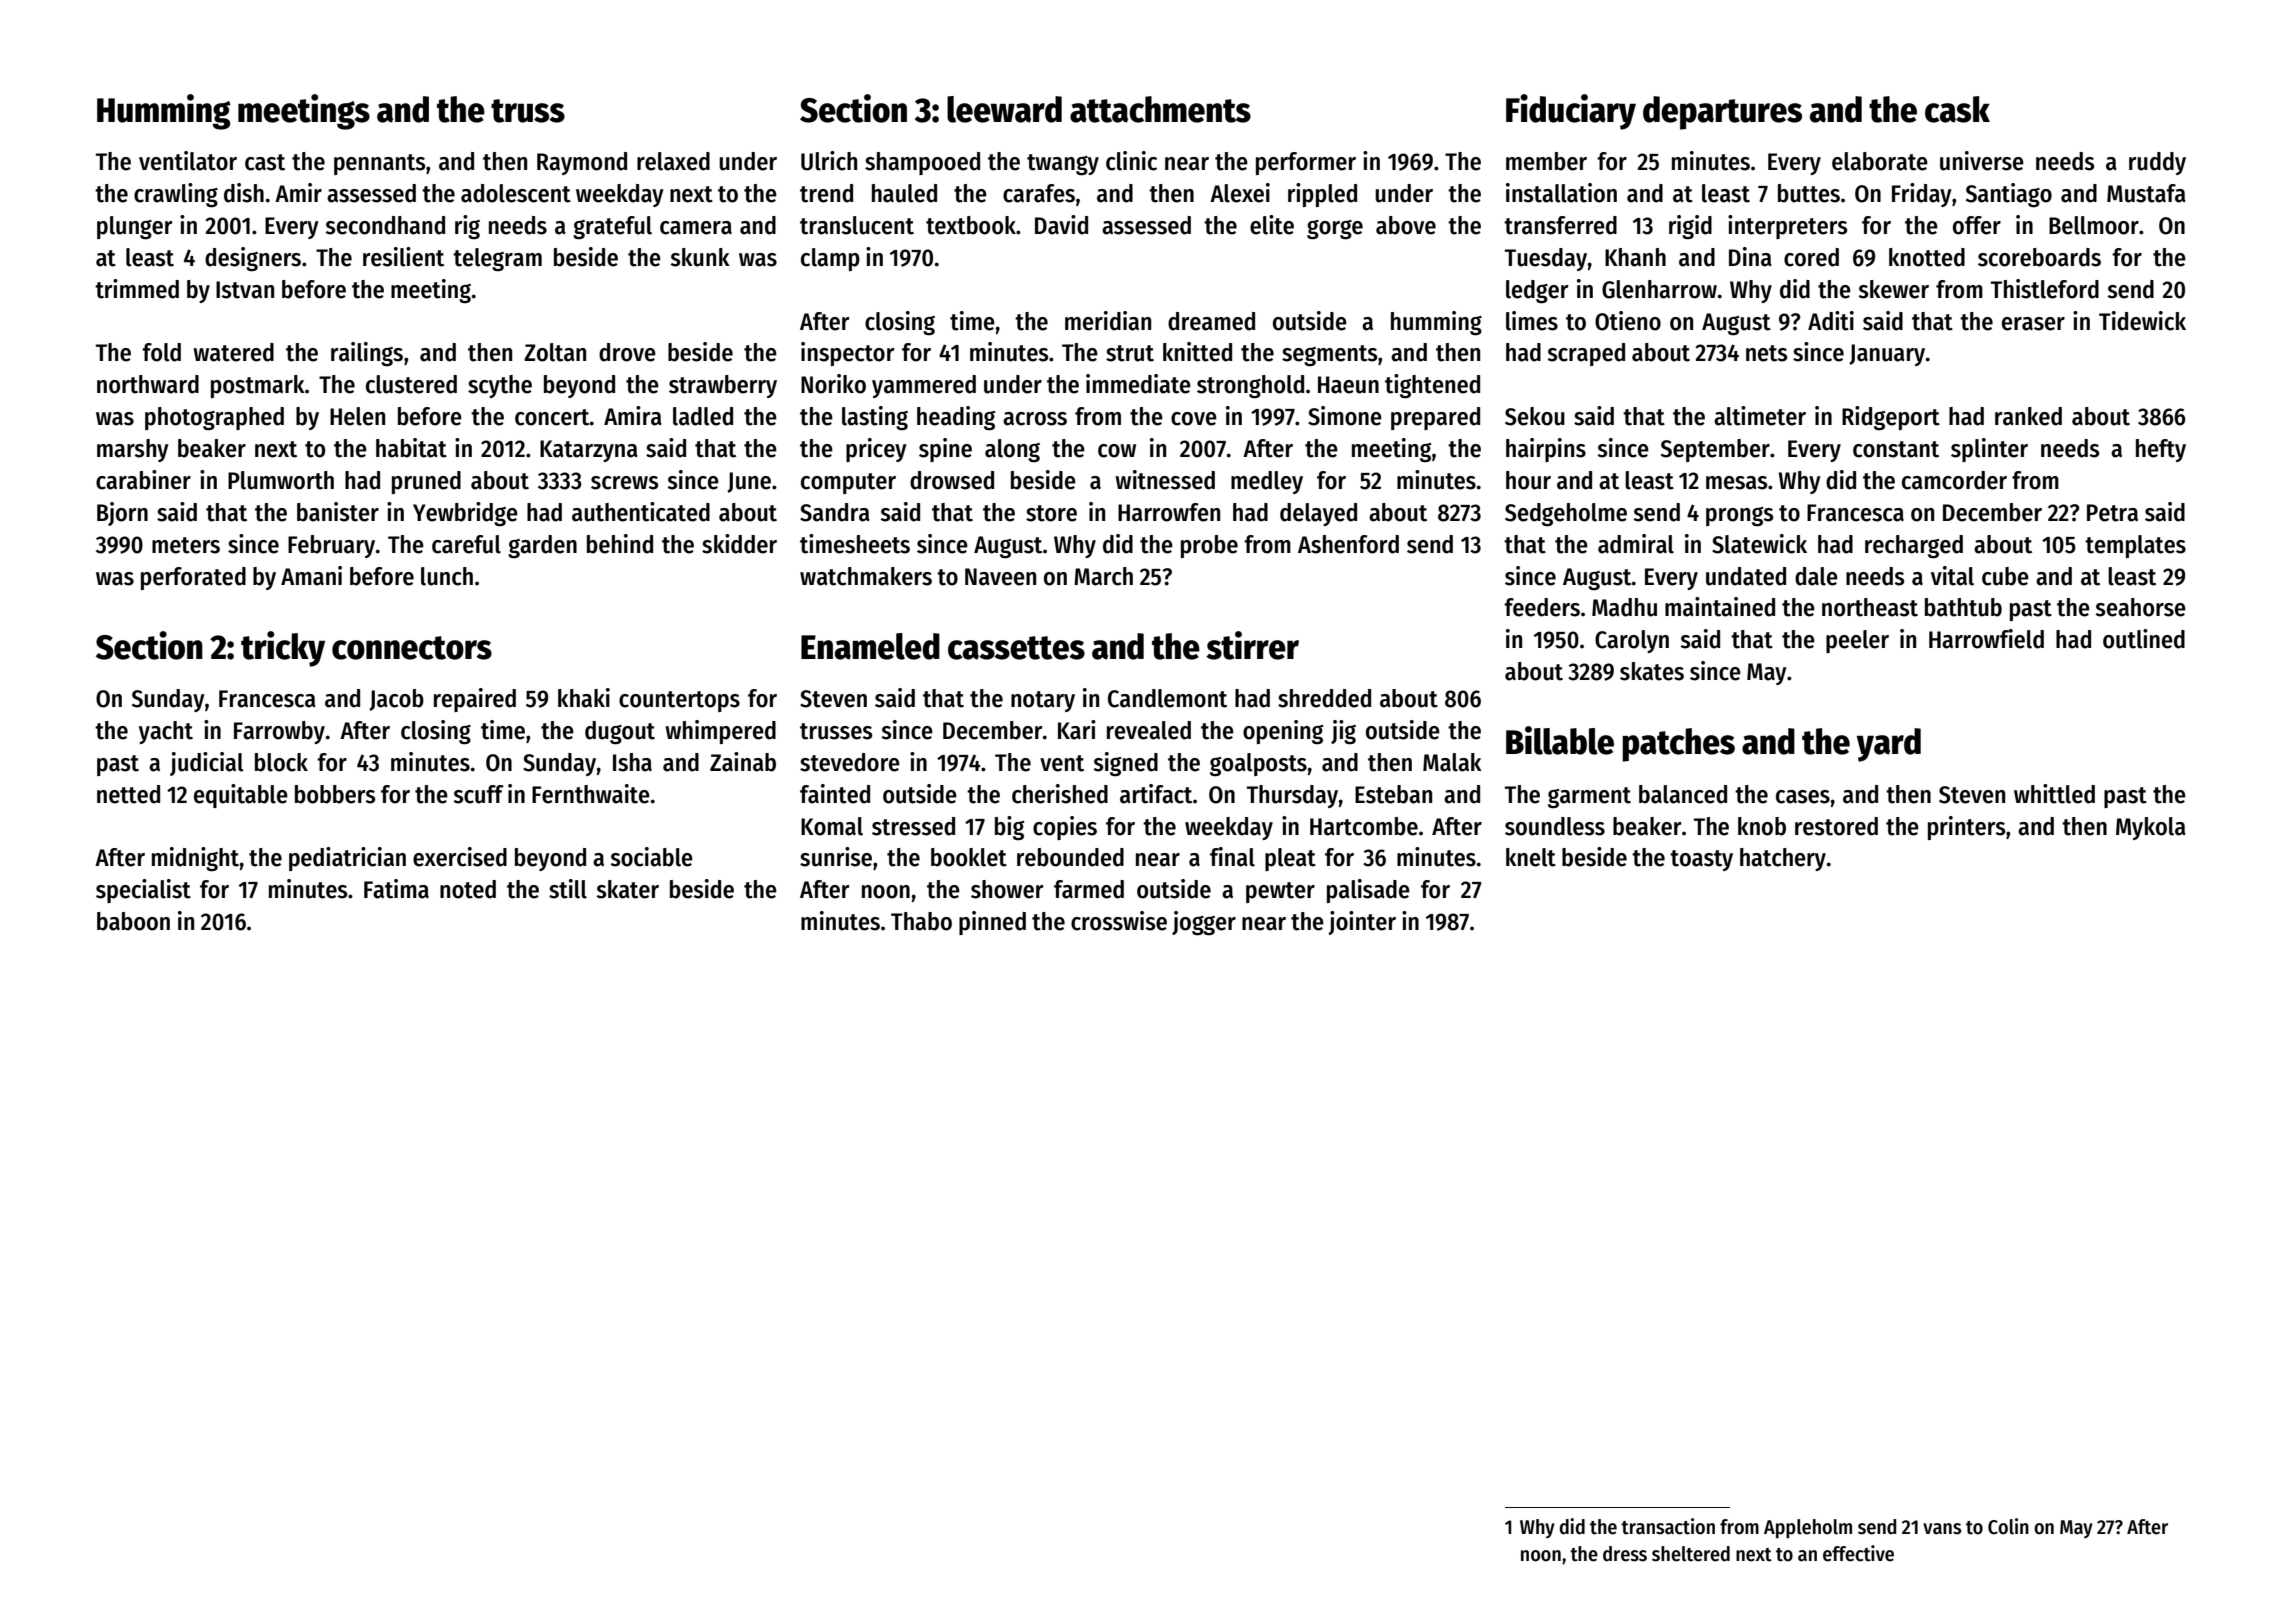 The width and height of the page is (2282, 1614). Describe the element at coordinates (2135, 546) in the page. I see `templates` at that location.
